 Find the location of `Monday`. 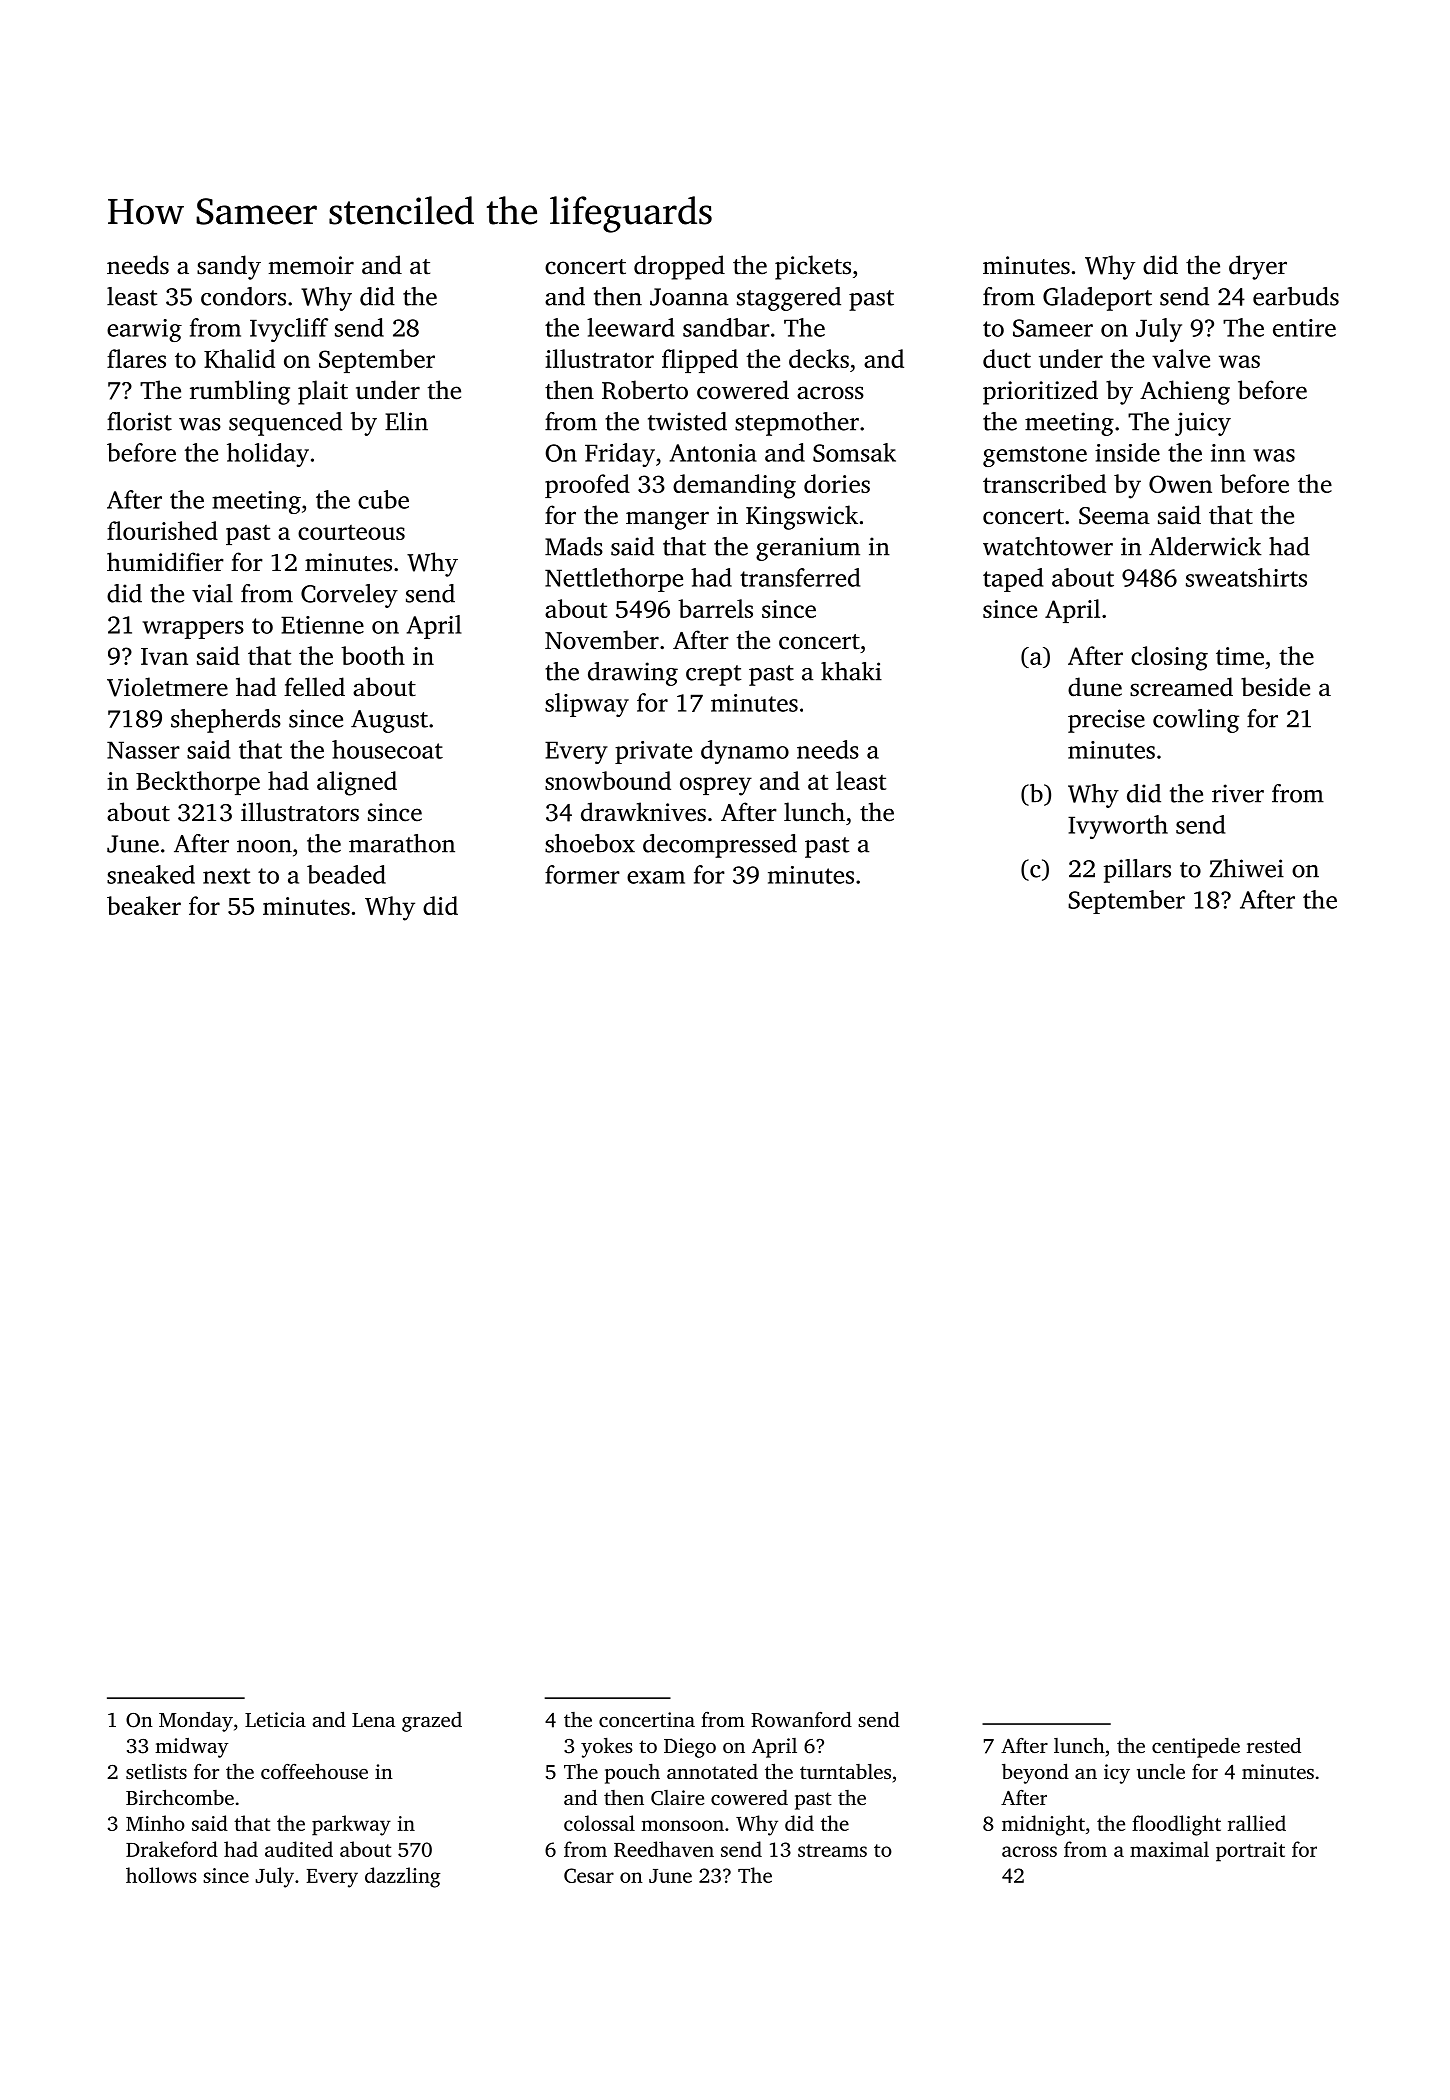

Monday is located at coordinates (196, 1722).
